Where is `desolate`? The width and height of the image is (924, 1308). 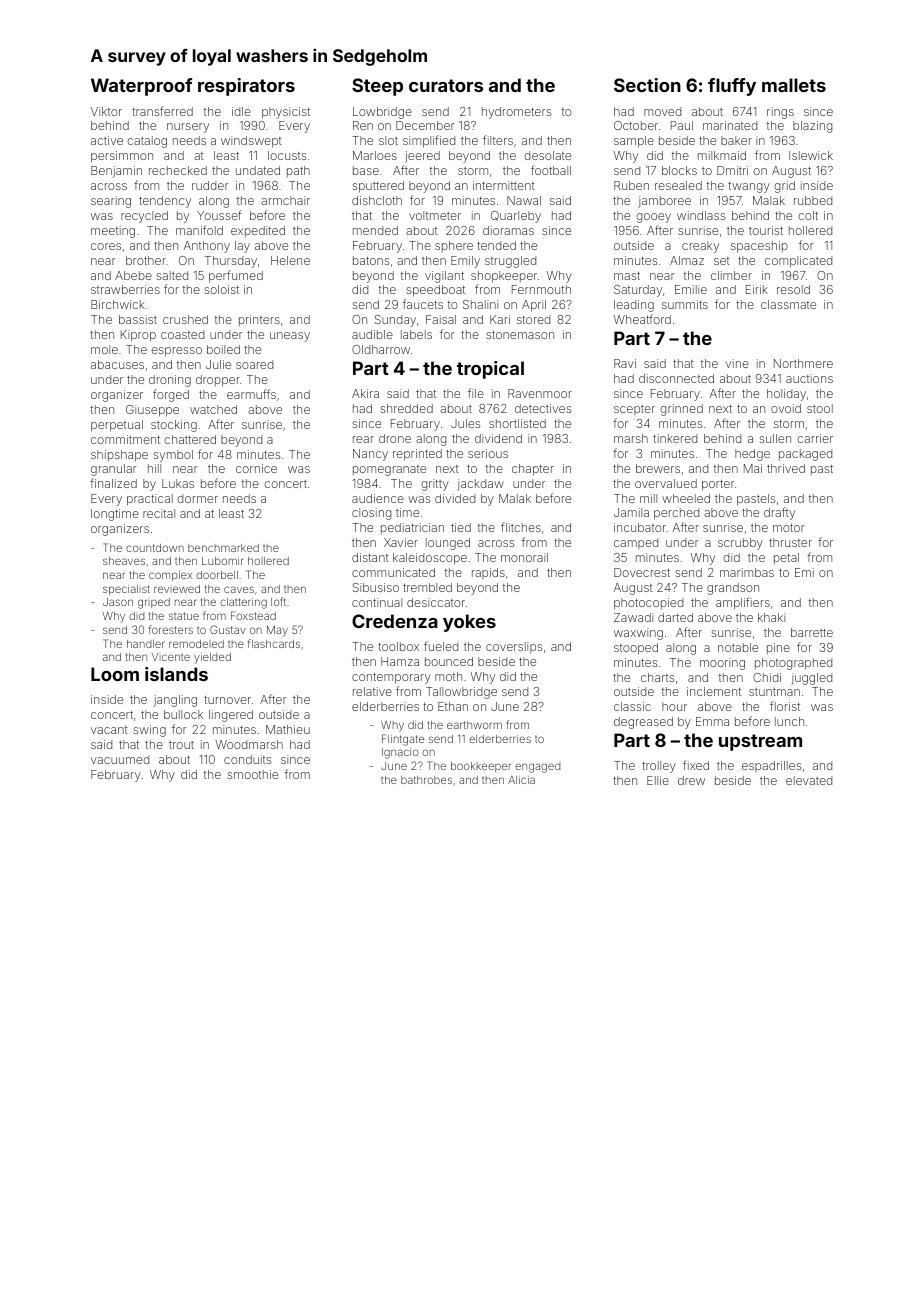
desolate is located at coordinates (547, 155).
